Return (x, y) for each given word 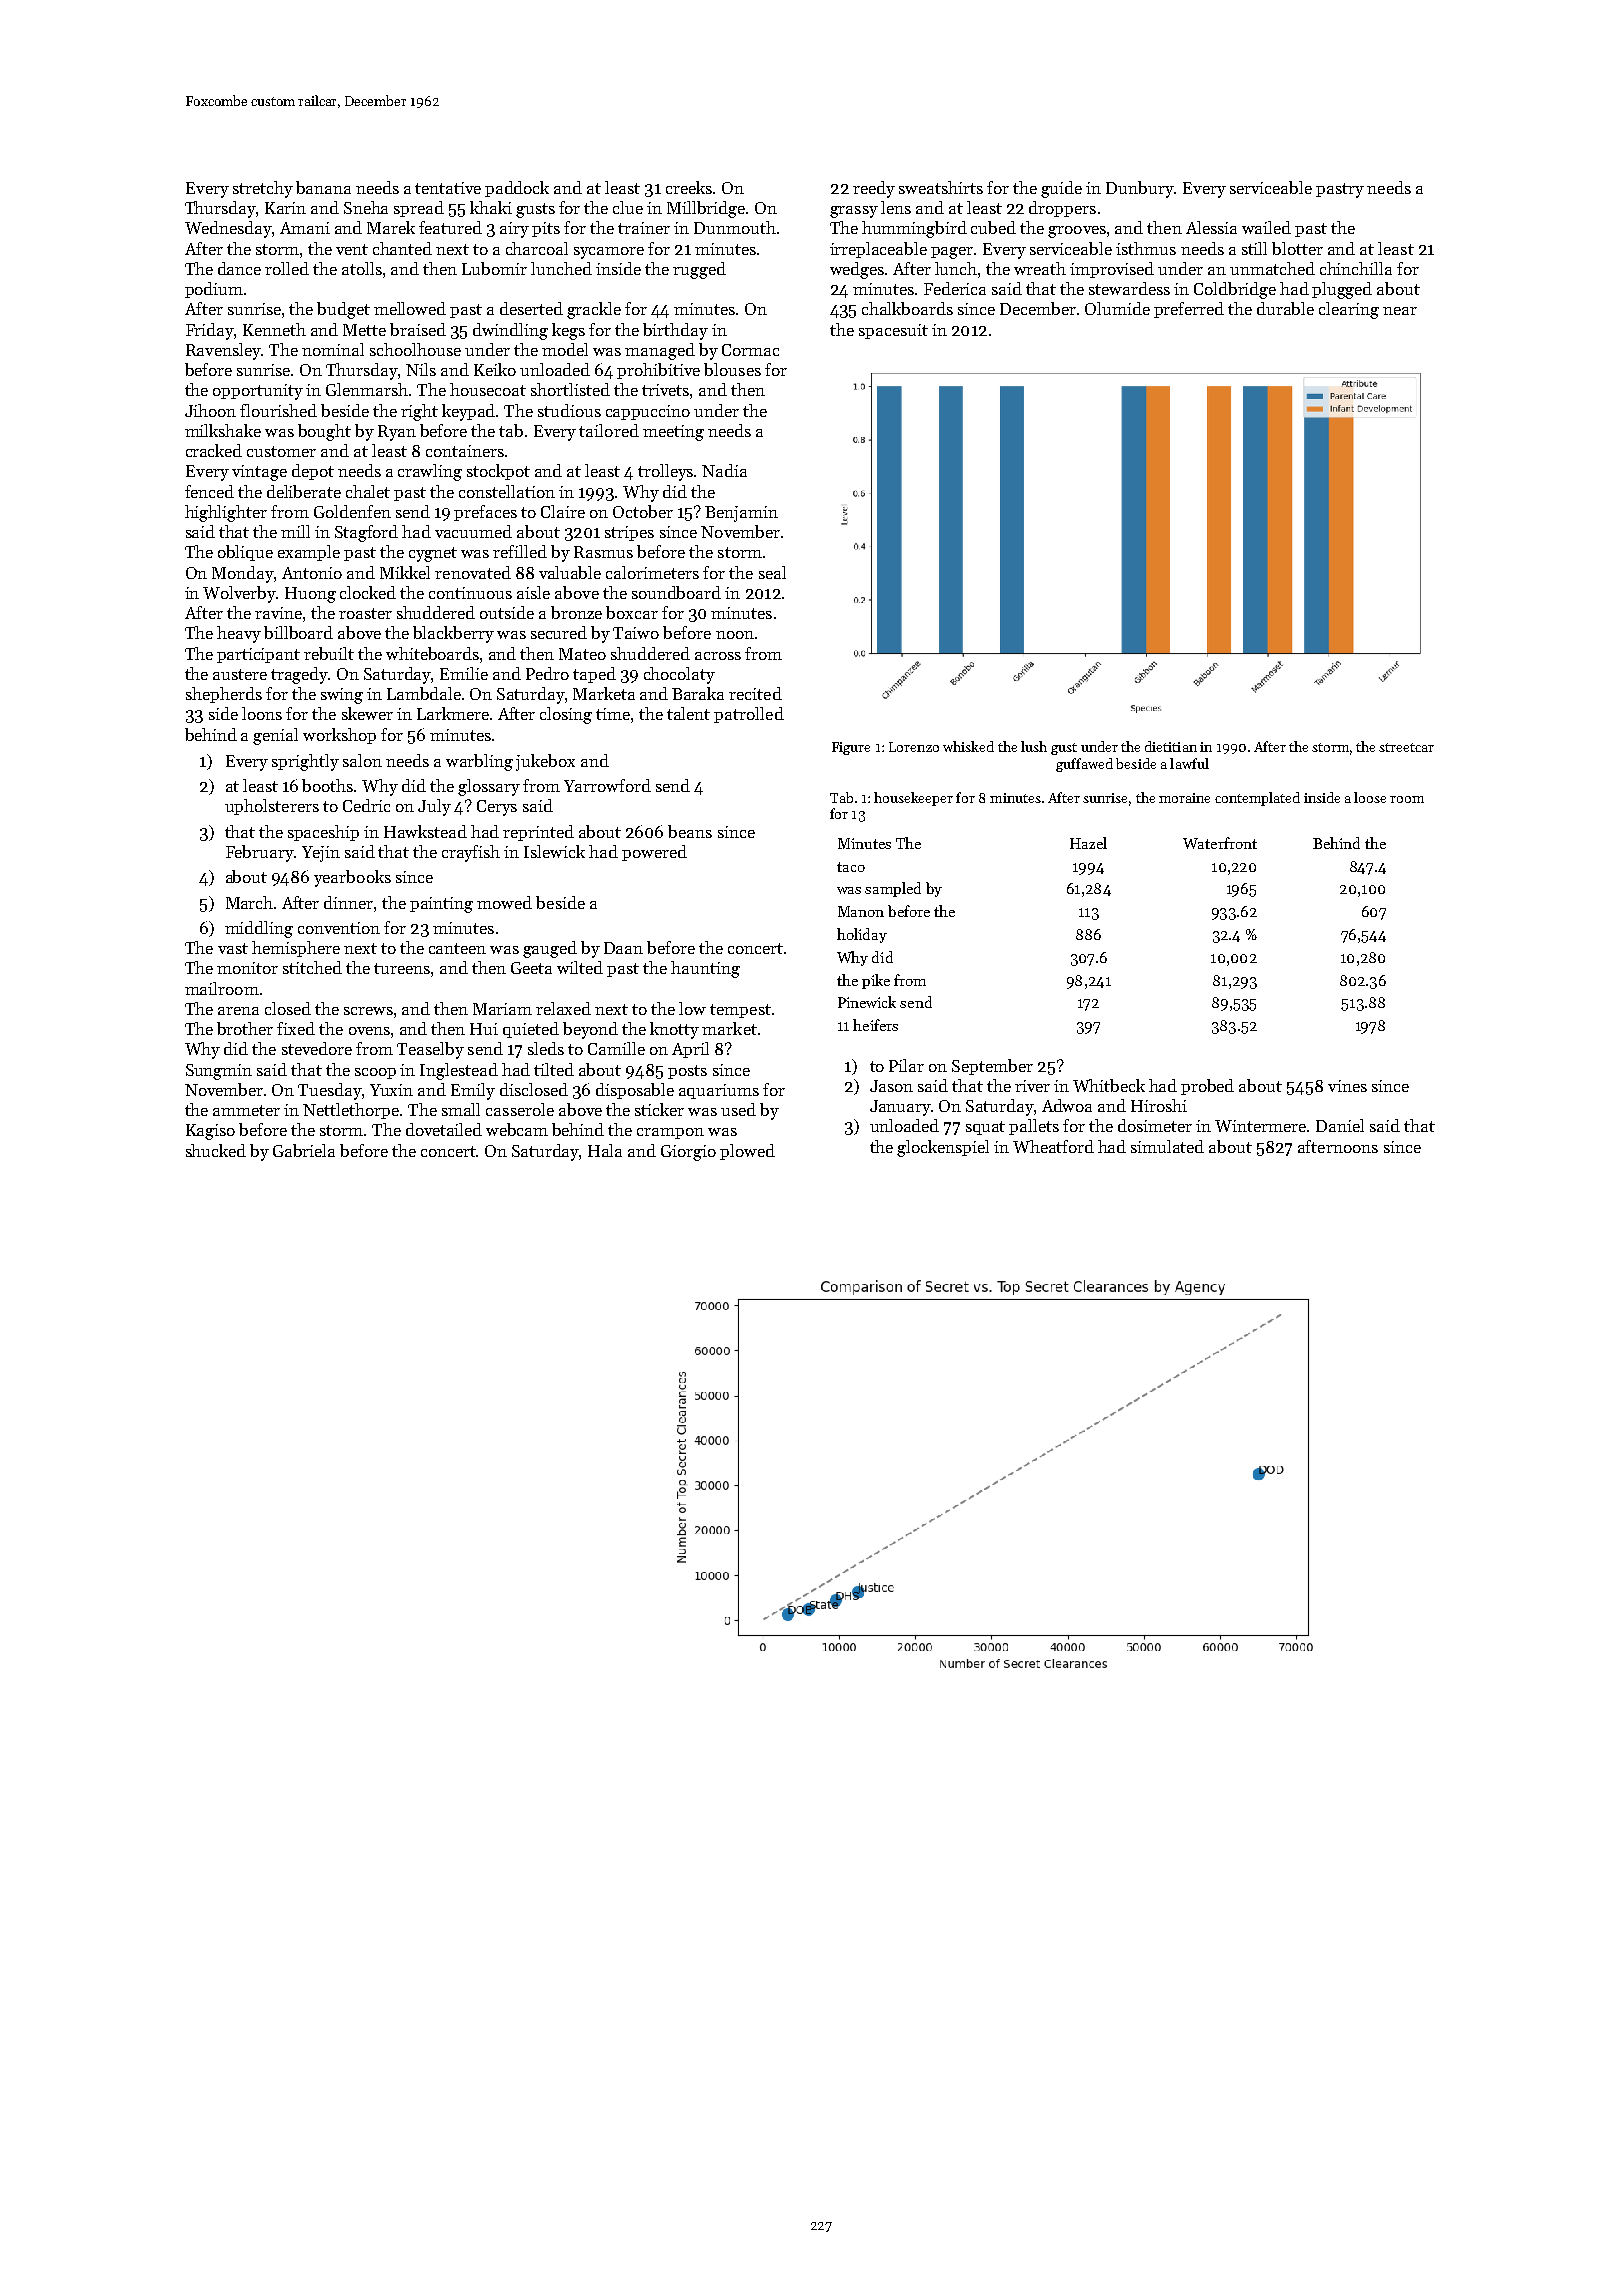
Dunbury (1140, 189)
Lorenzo (914, 747)
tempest (740, 1011)
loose (1370, 797)
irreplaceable (878, 250)
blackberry (453, 634)
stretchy (263, 189)
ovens (369, 1031)
